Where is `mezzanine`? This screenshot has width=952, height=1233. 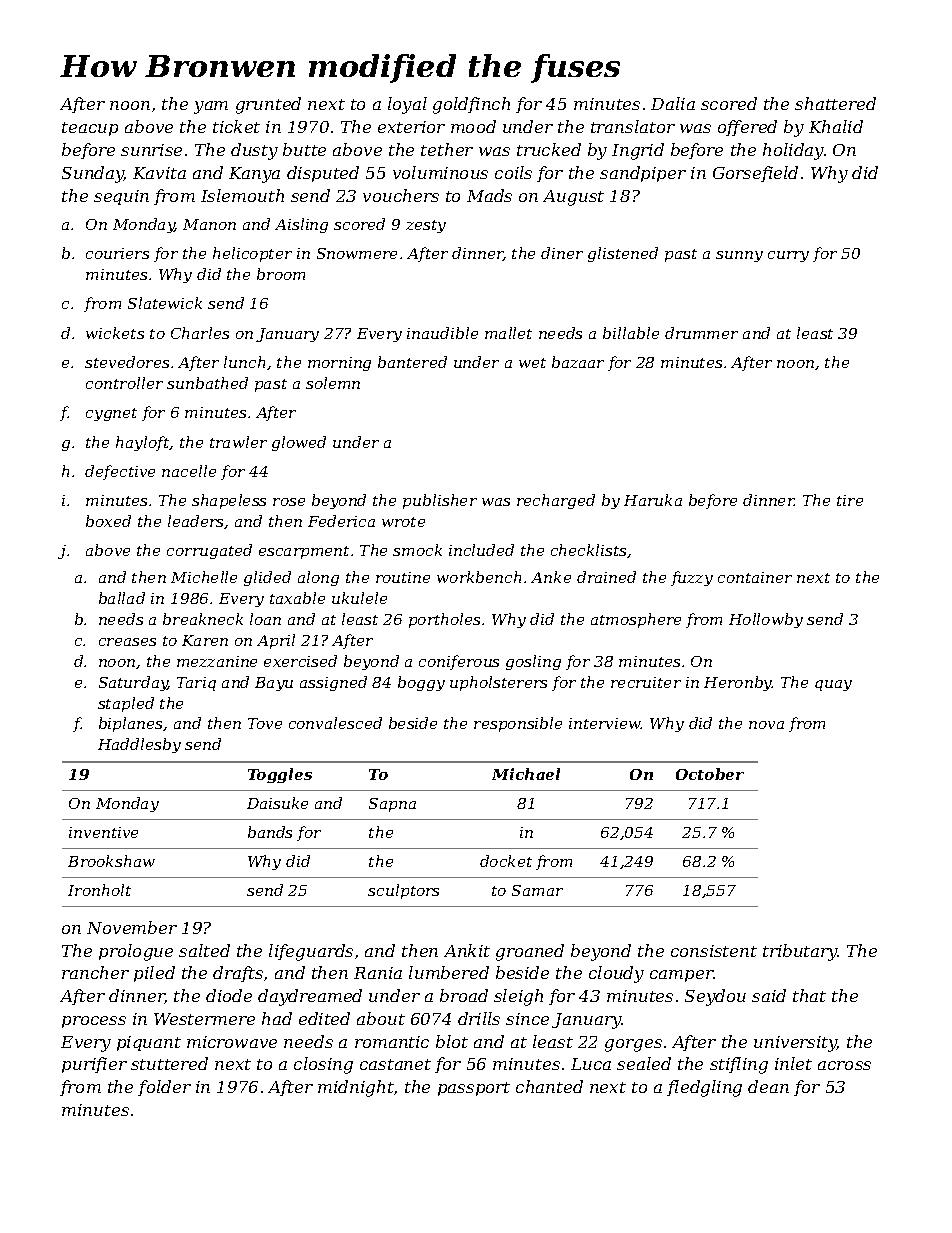
mezzanine is located at coordinates (217, 661).
